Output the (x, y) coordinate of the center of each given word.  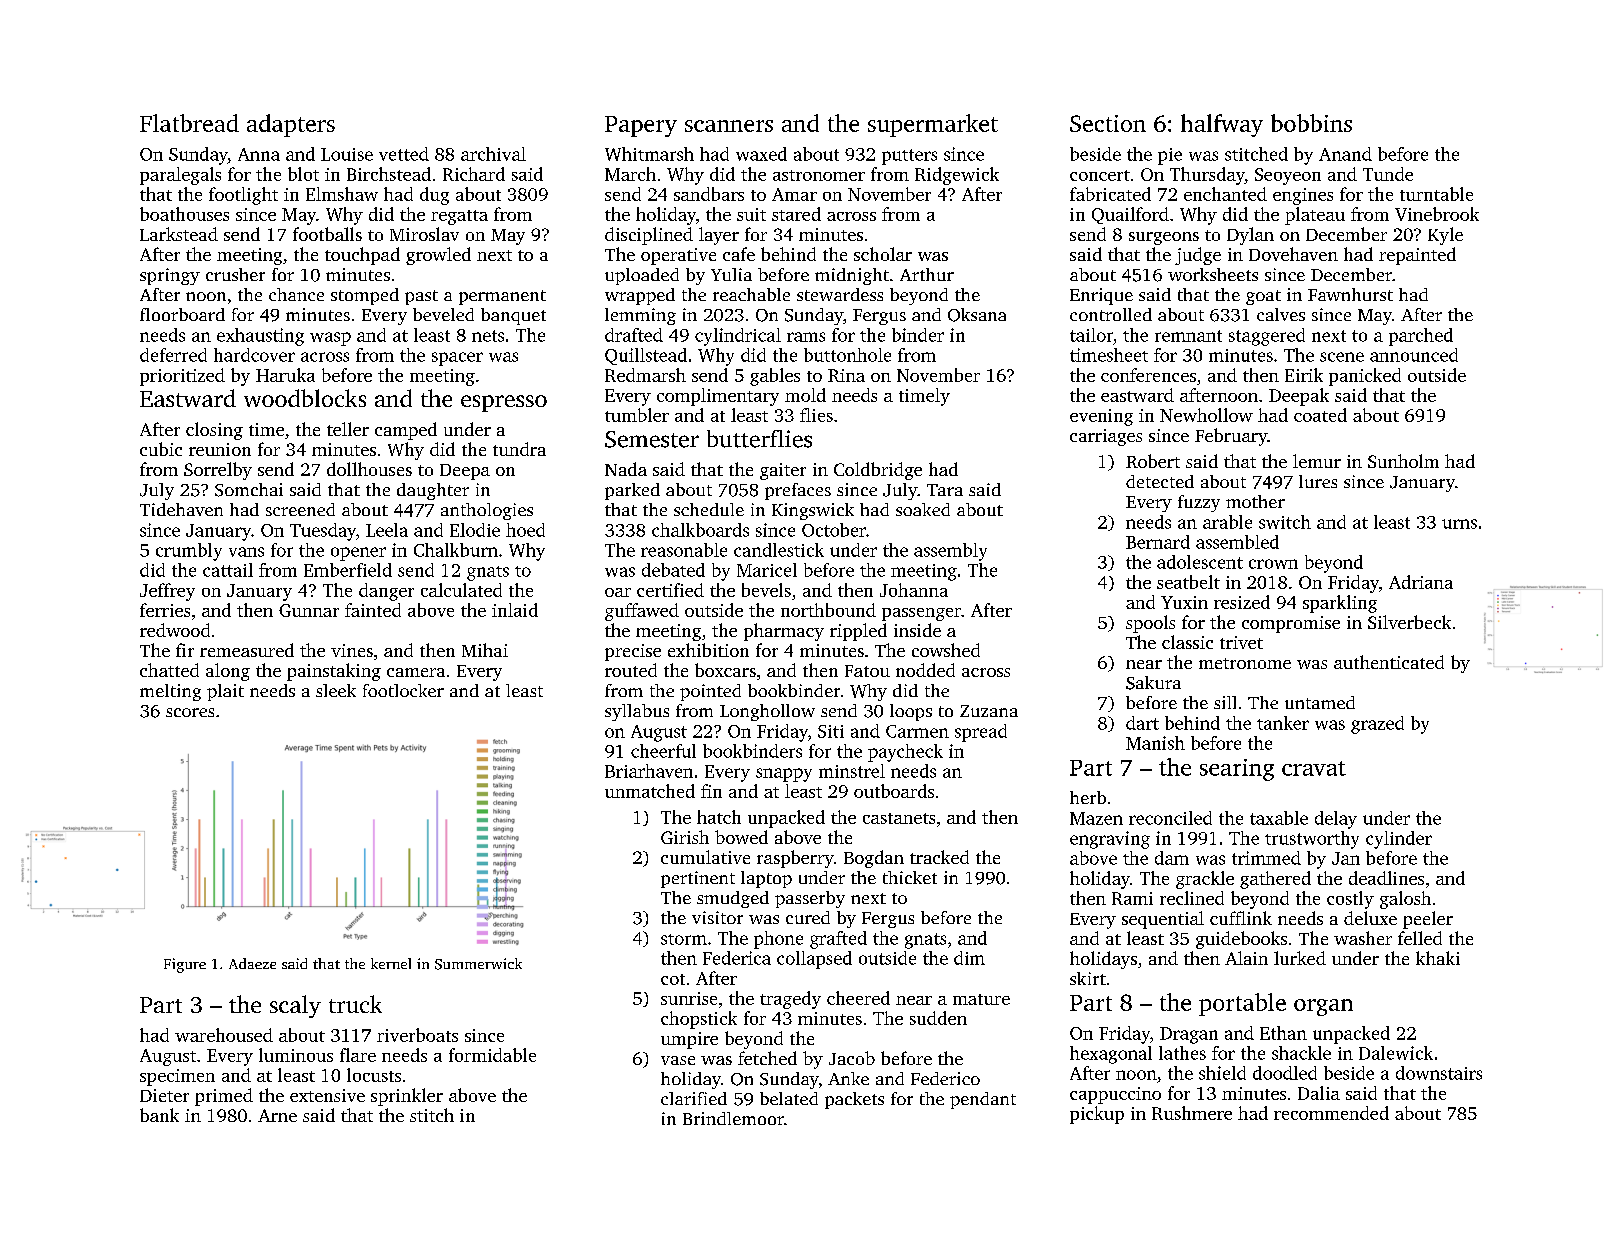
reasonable (684, 550)
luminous (296, 1055)
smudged (733, 899)
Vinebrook (1437, 214)
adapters (291, 125)
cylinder (1399, 840)
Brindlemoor (733, 1118)
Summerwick (478, 964)
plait (225, 692)
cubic (161, 449)
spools (1150, 624)
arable (1227, 522)
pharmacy (784, 632)
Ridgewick (957, 176)
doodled (1285, 1073)
